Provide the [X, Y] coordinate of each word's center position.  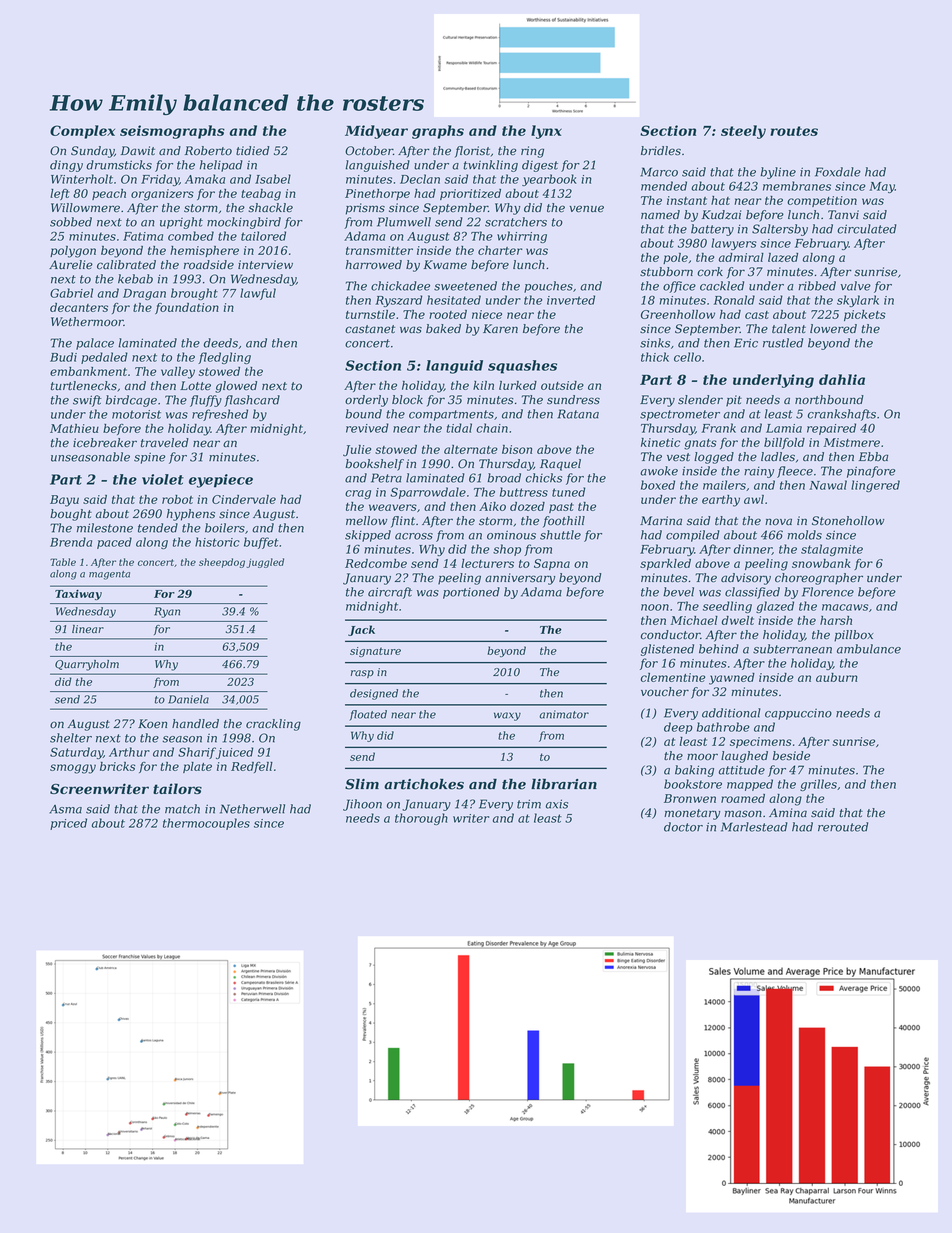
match [182, 809]
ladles [778, 457]
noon [655, 607]
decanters [79, 307]
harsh [836, 620]
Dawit [138, 151]
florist [472, 152]
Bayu [64, 501]
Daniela [188, 699]
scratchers [516, 222]
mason [743, 814]
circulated [867, 229]
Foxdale [838, 172]
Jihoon [362, 805]
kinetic [660, 442]
